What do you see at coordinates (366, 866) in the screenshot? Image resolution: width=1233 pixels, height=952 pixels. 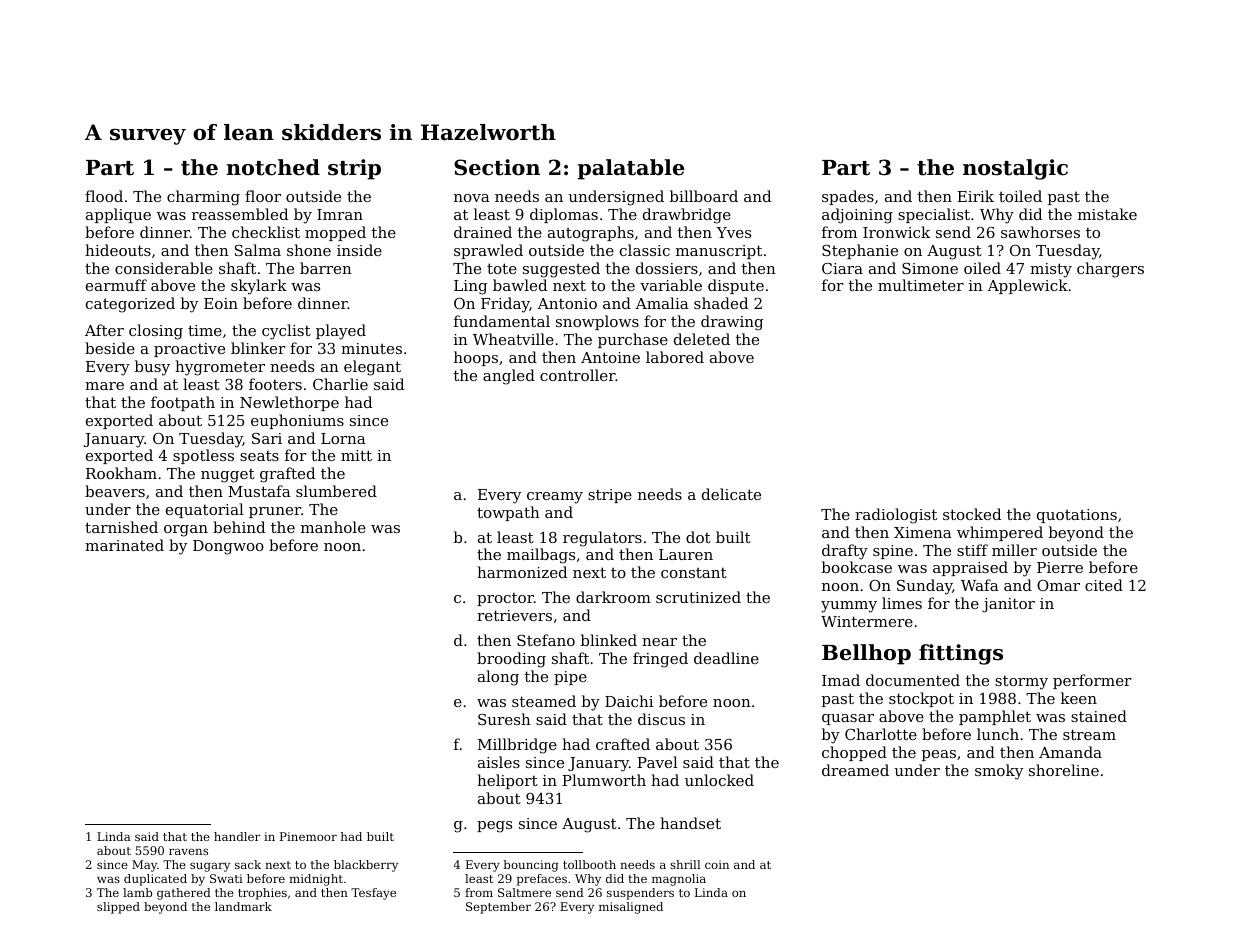 I see `blackberry` at bounding box center [366, 866].
